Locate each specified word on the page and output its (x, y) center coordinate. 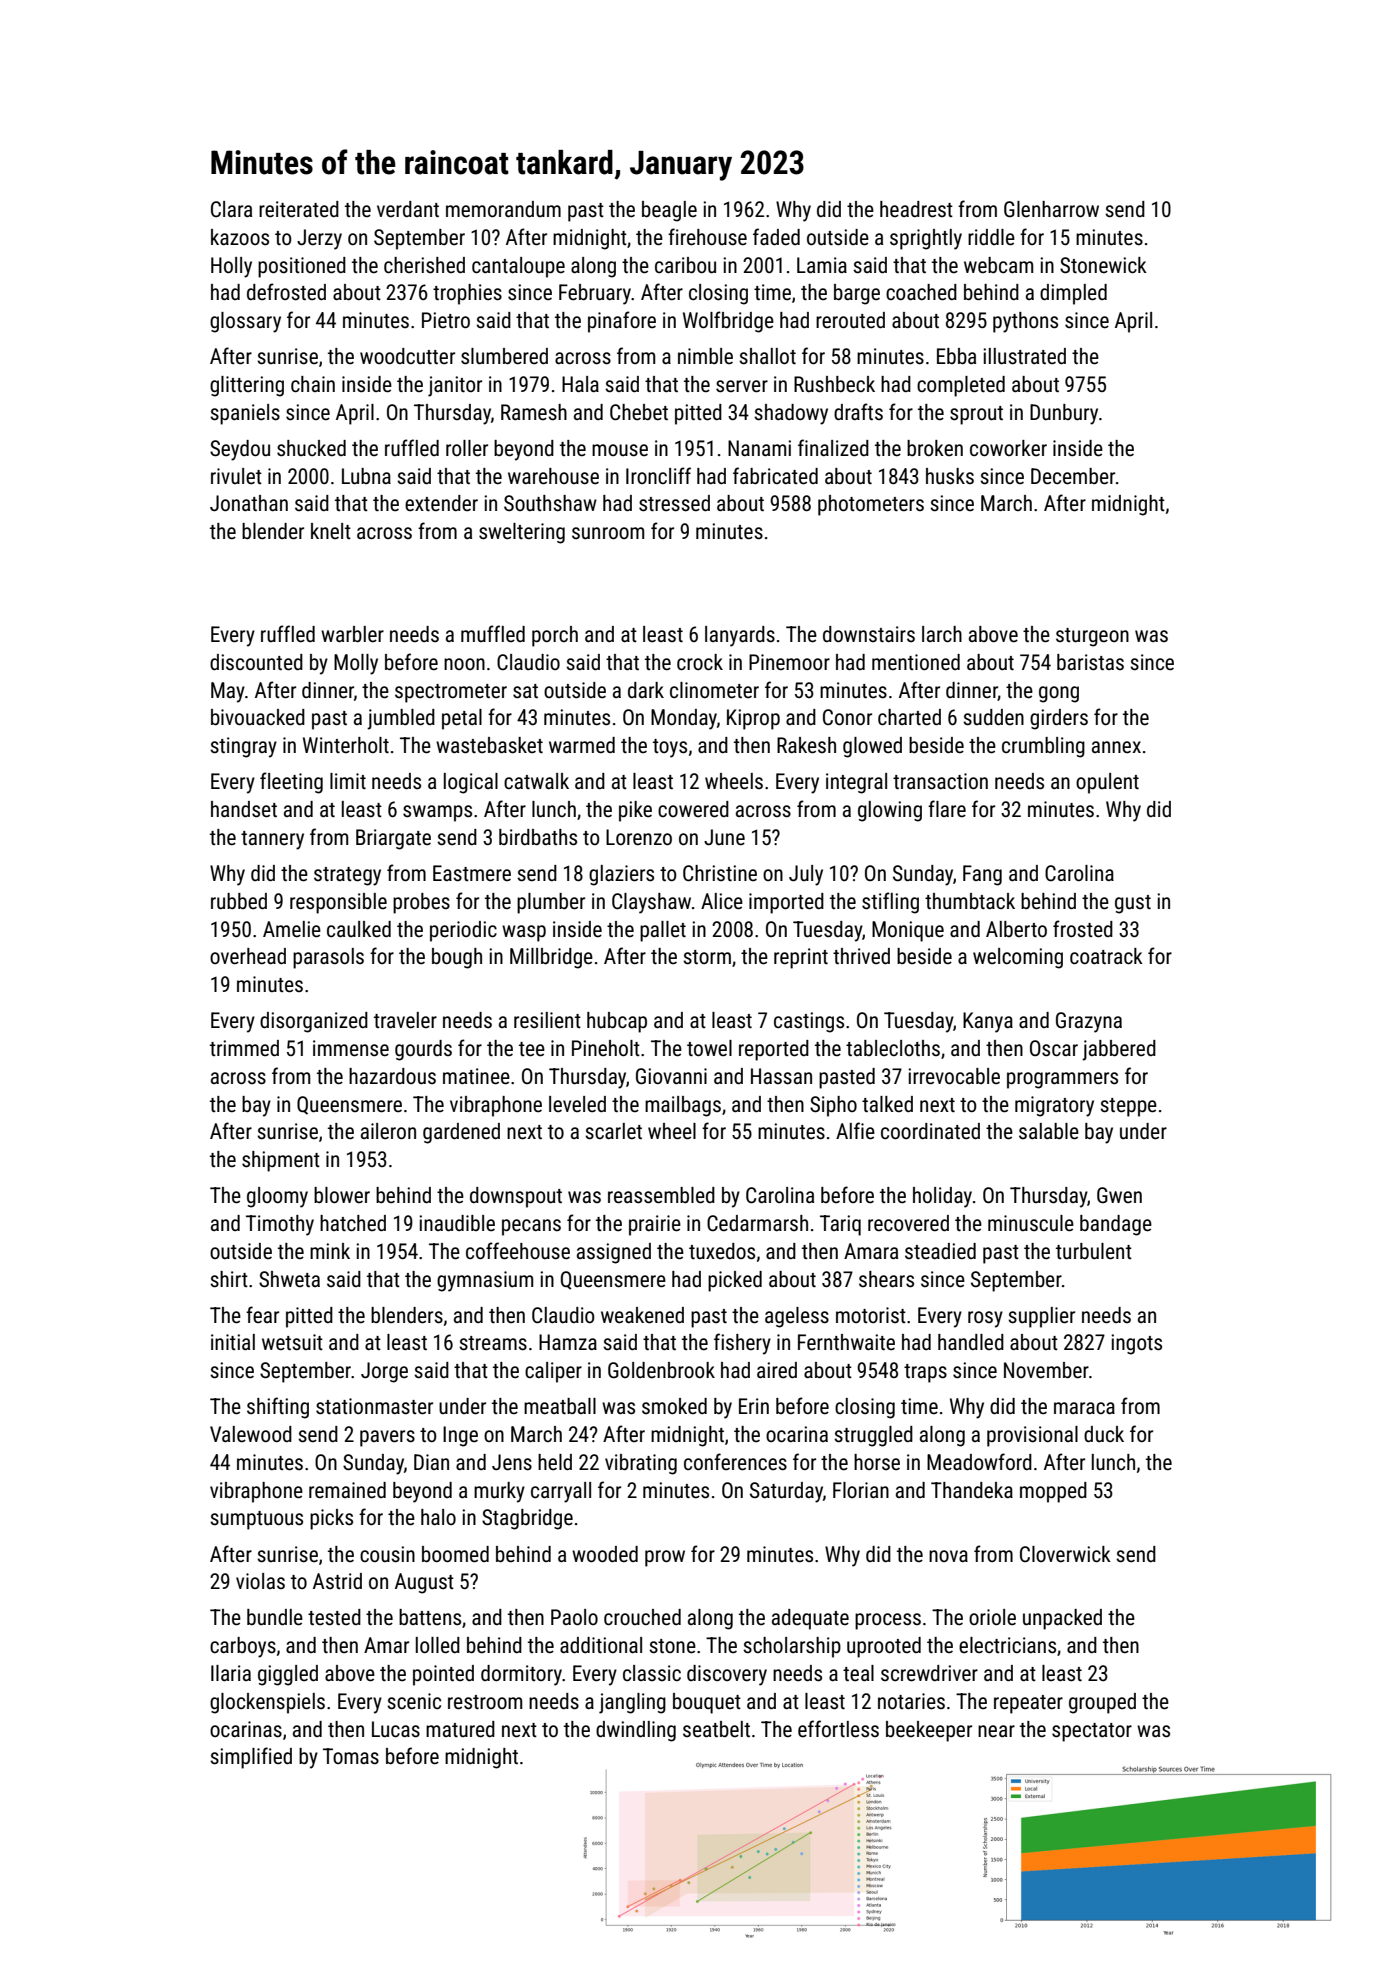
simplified (251, 1758)
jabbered (1119, 1050)
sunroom (608, 533)
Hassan (781, 1076)
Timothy (280, 1225)
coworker (1008, 448)
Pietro (446, 320)
